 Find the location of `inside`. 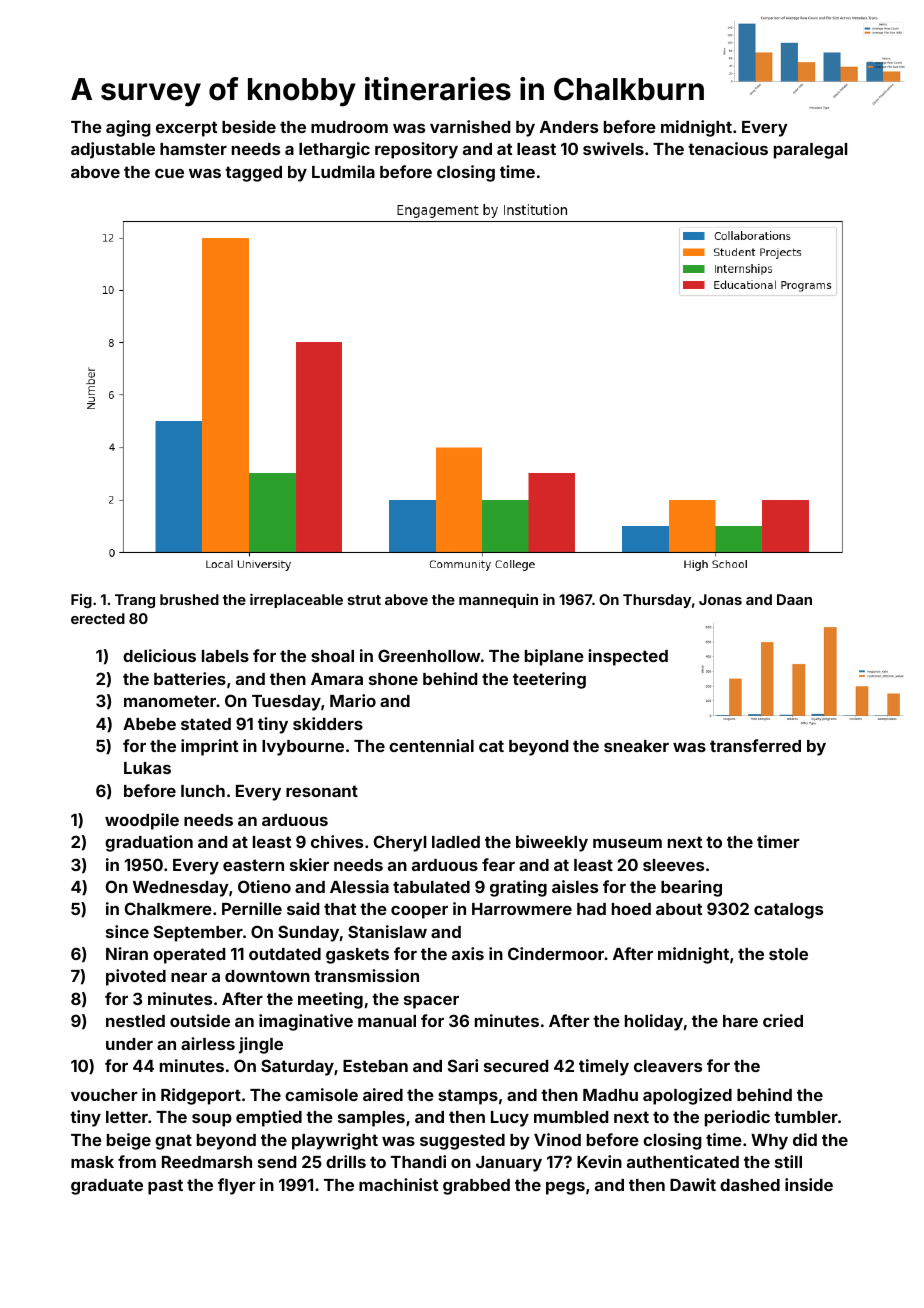

inside is located at coordinates (809, 1184).
